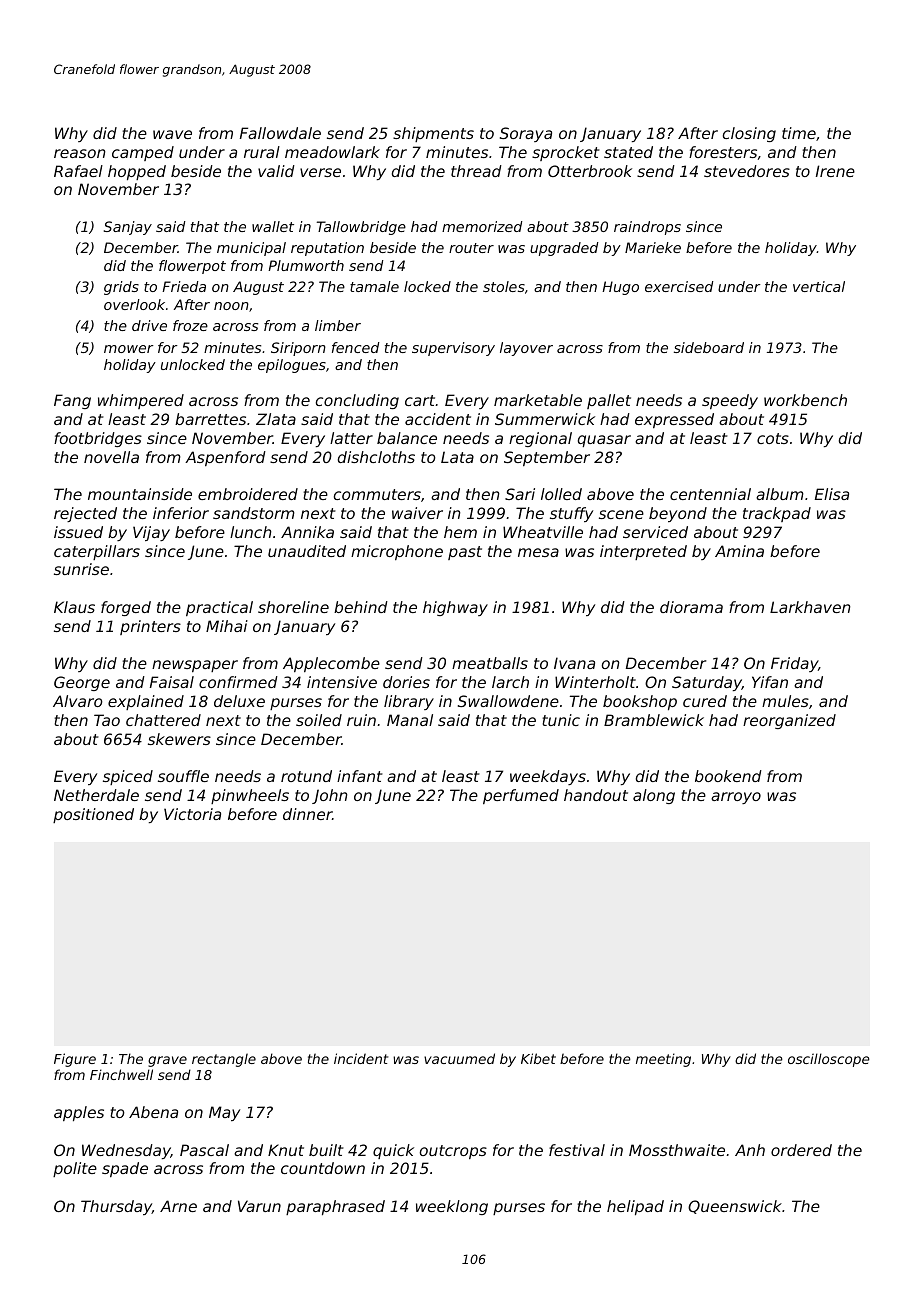 The width and height of the image is (924, 1308). What do you see at coordinates (521, 796) in the image?
I see `perfumed` at bounding box center [521, 796].
